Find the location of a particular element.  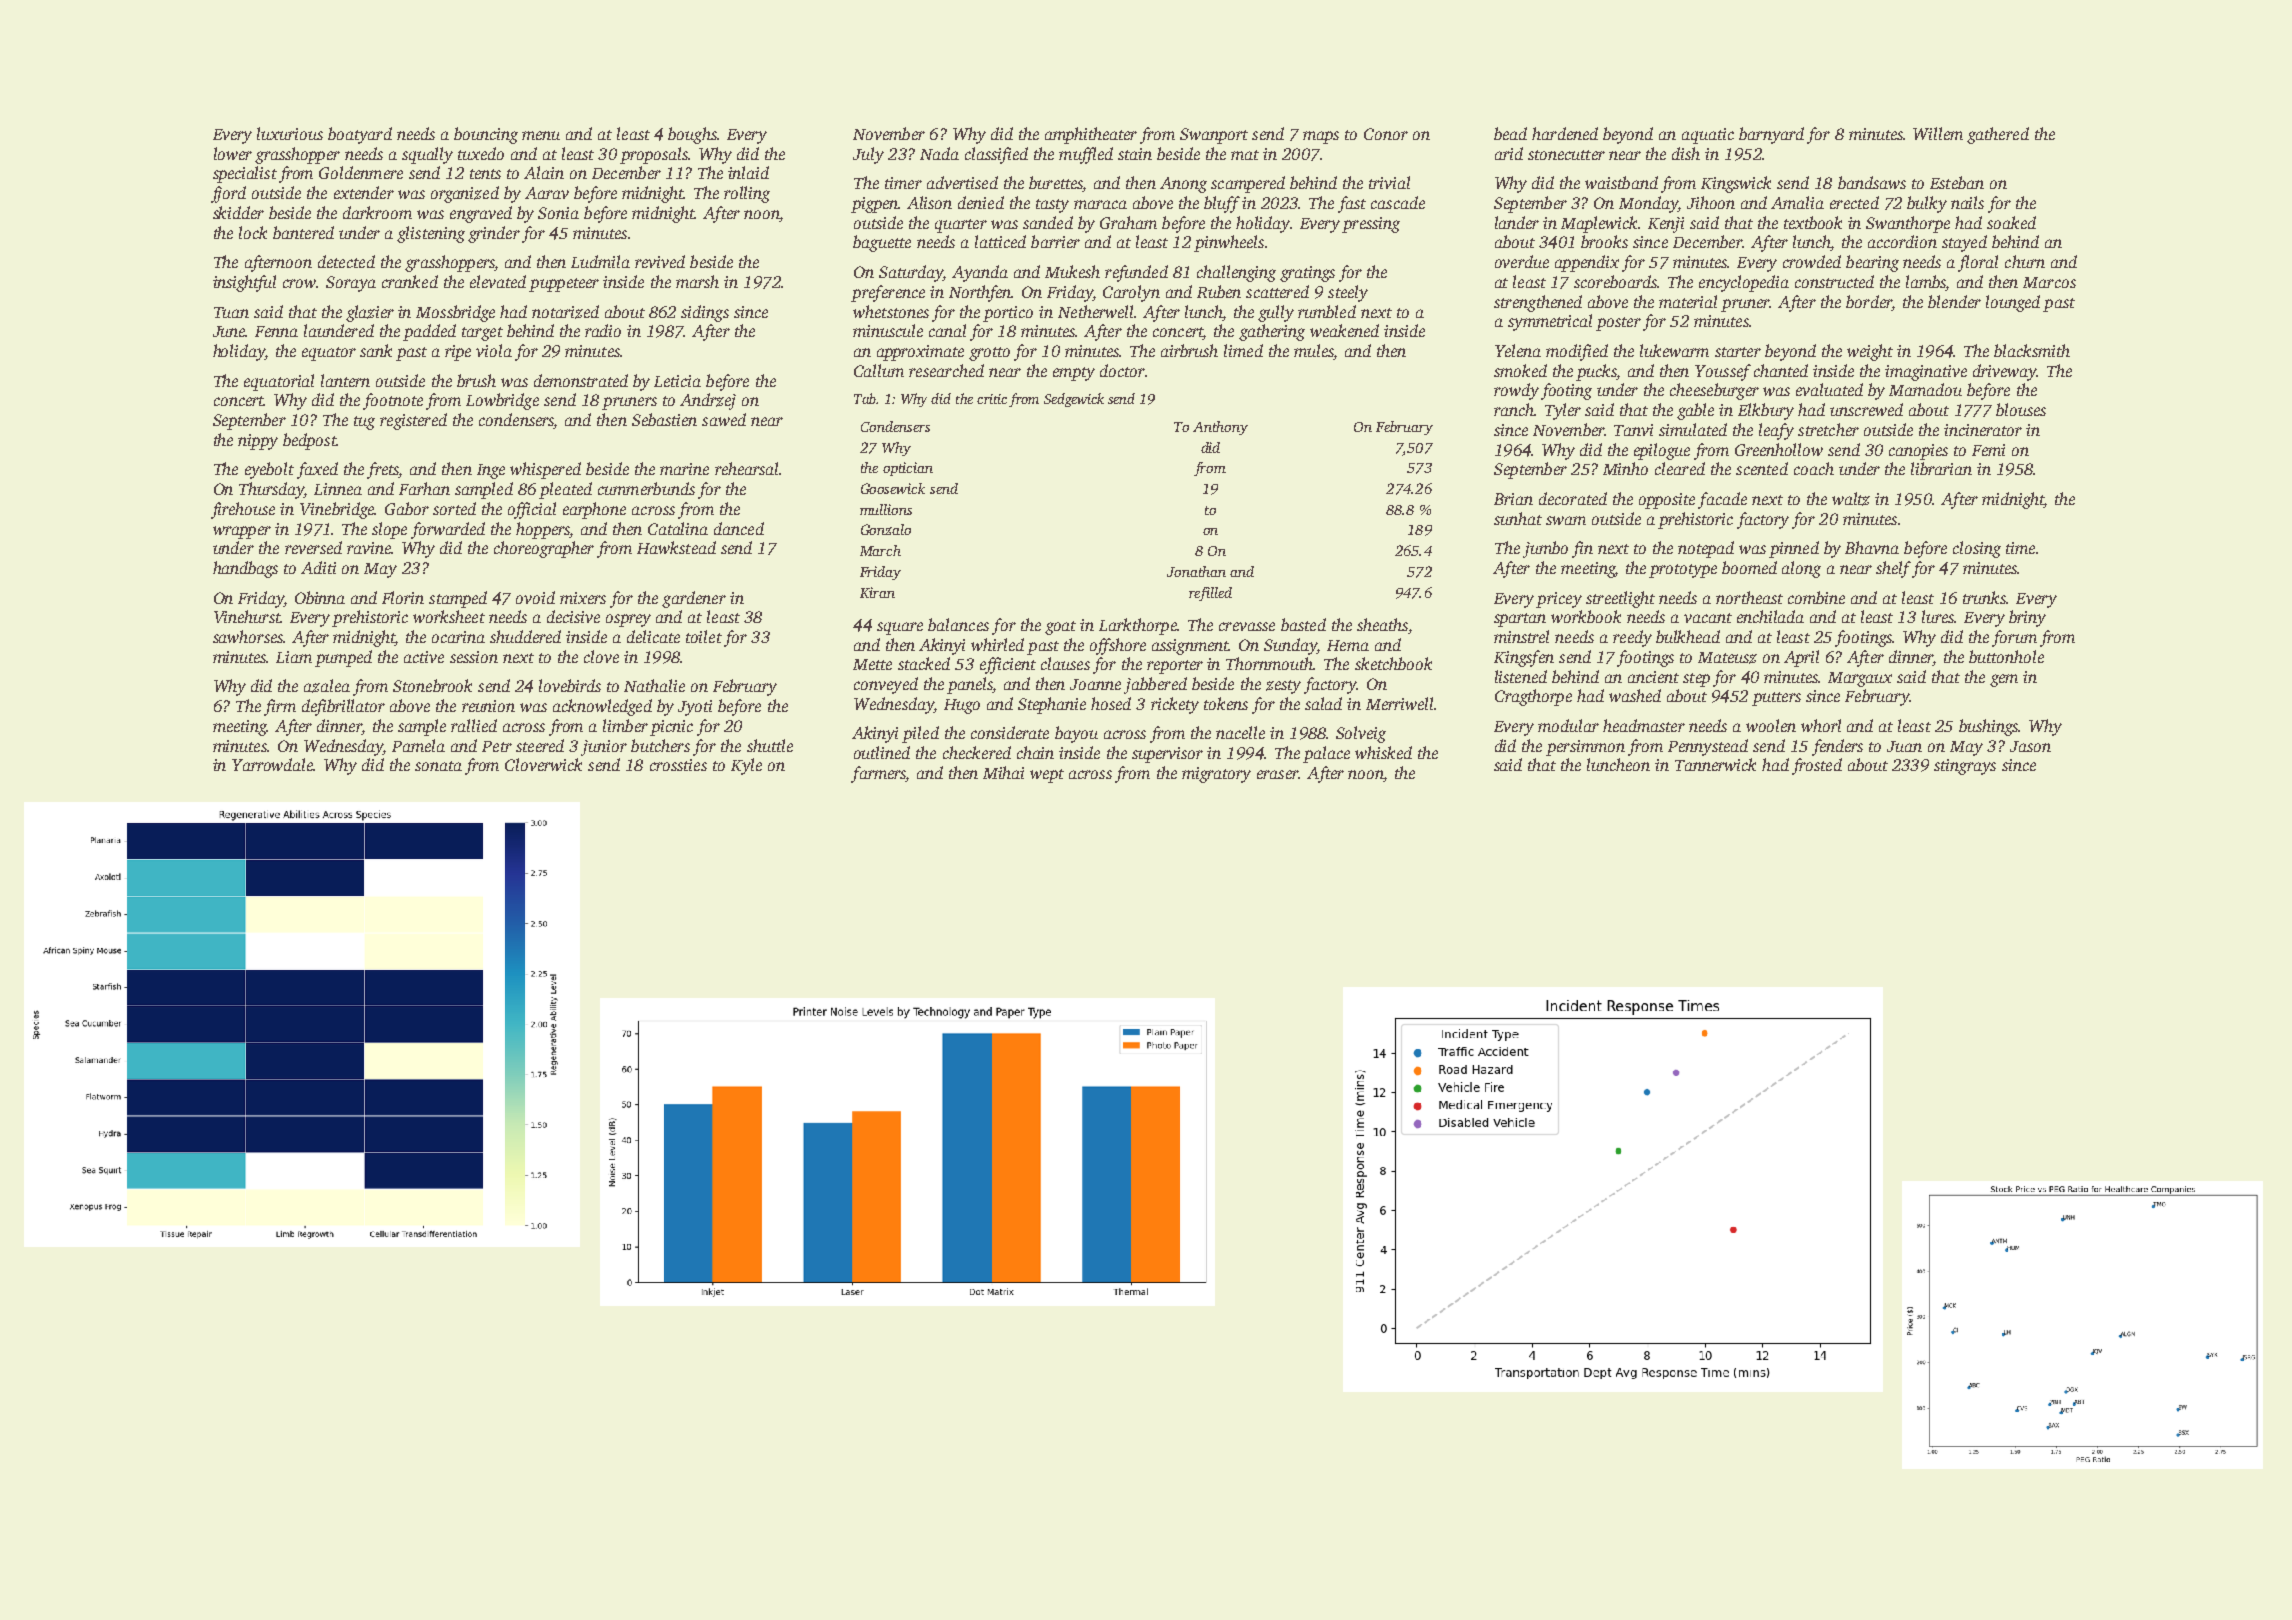

padded is located at coordinates (429, 332).
